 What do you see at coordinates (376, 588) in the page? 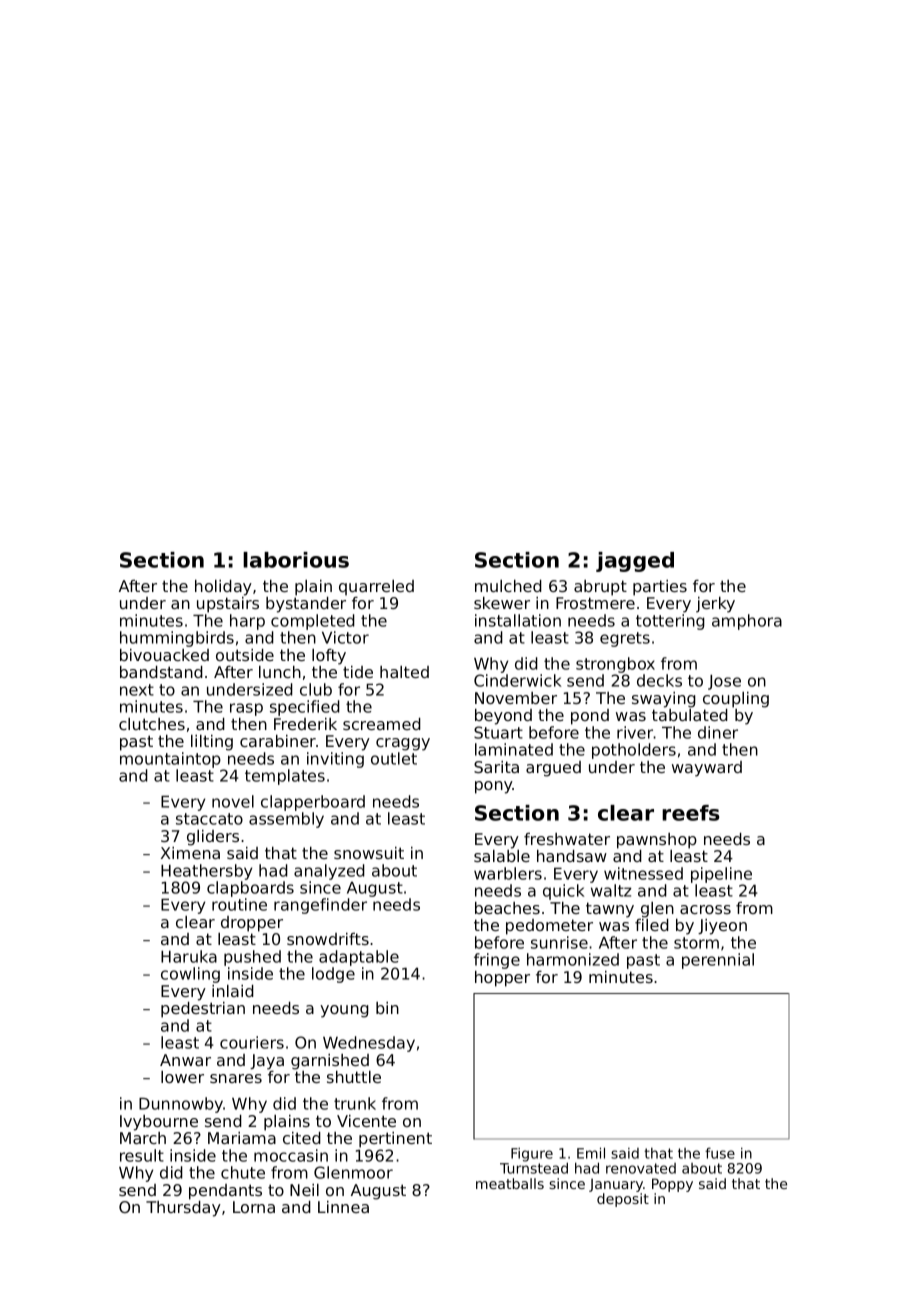
I see `quarreled` at bounding box center [376, 588].
